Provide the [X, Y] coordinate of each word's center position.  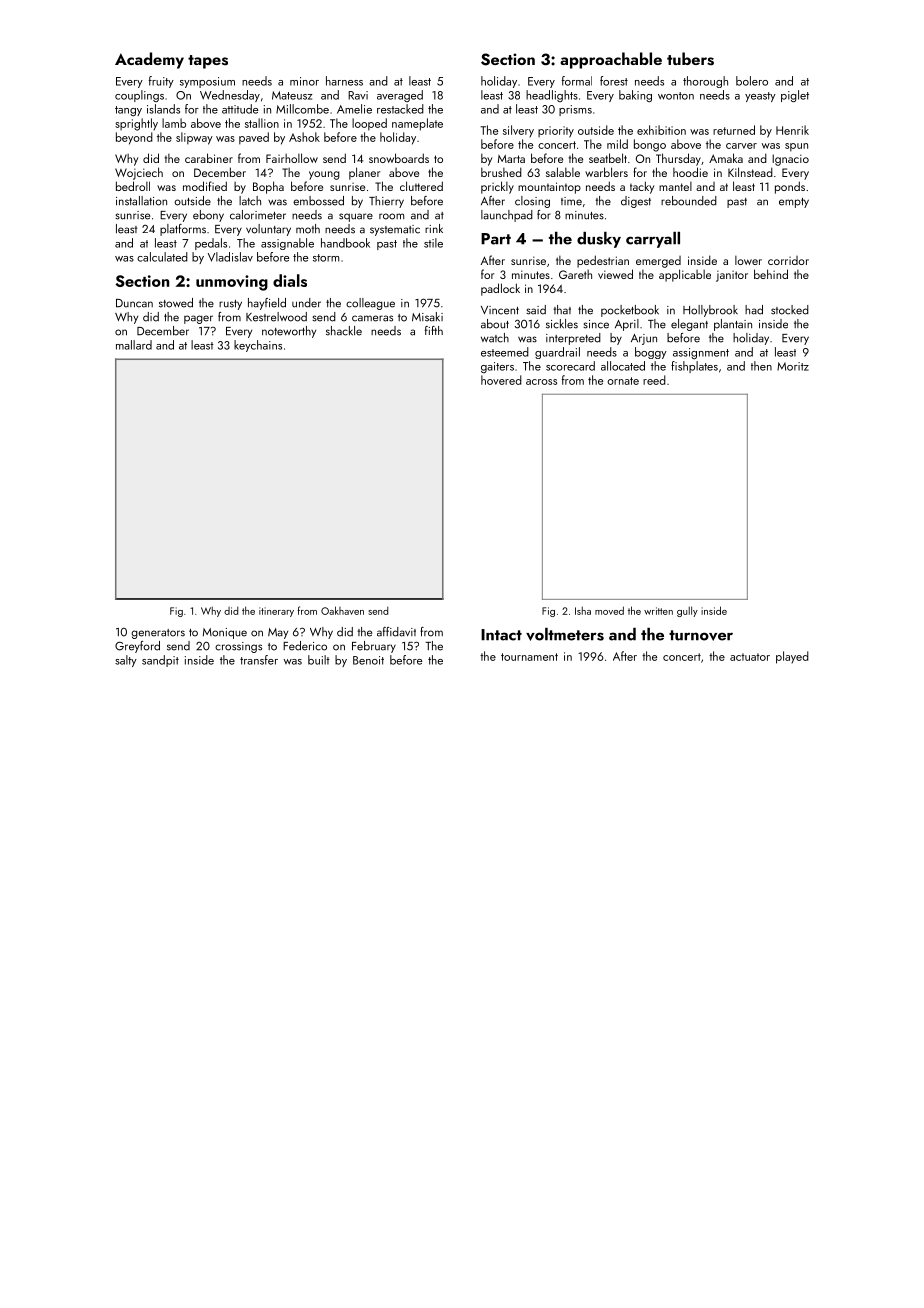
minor [304, 81]
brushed [501, 172]
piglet [795, 96]
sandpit [160, 661]
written [658, 611]
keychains [258, 346]
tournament [529, 657]
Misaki [427, 317]
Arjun [644, 339]
